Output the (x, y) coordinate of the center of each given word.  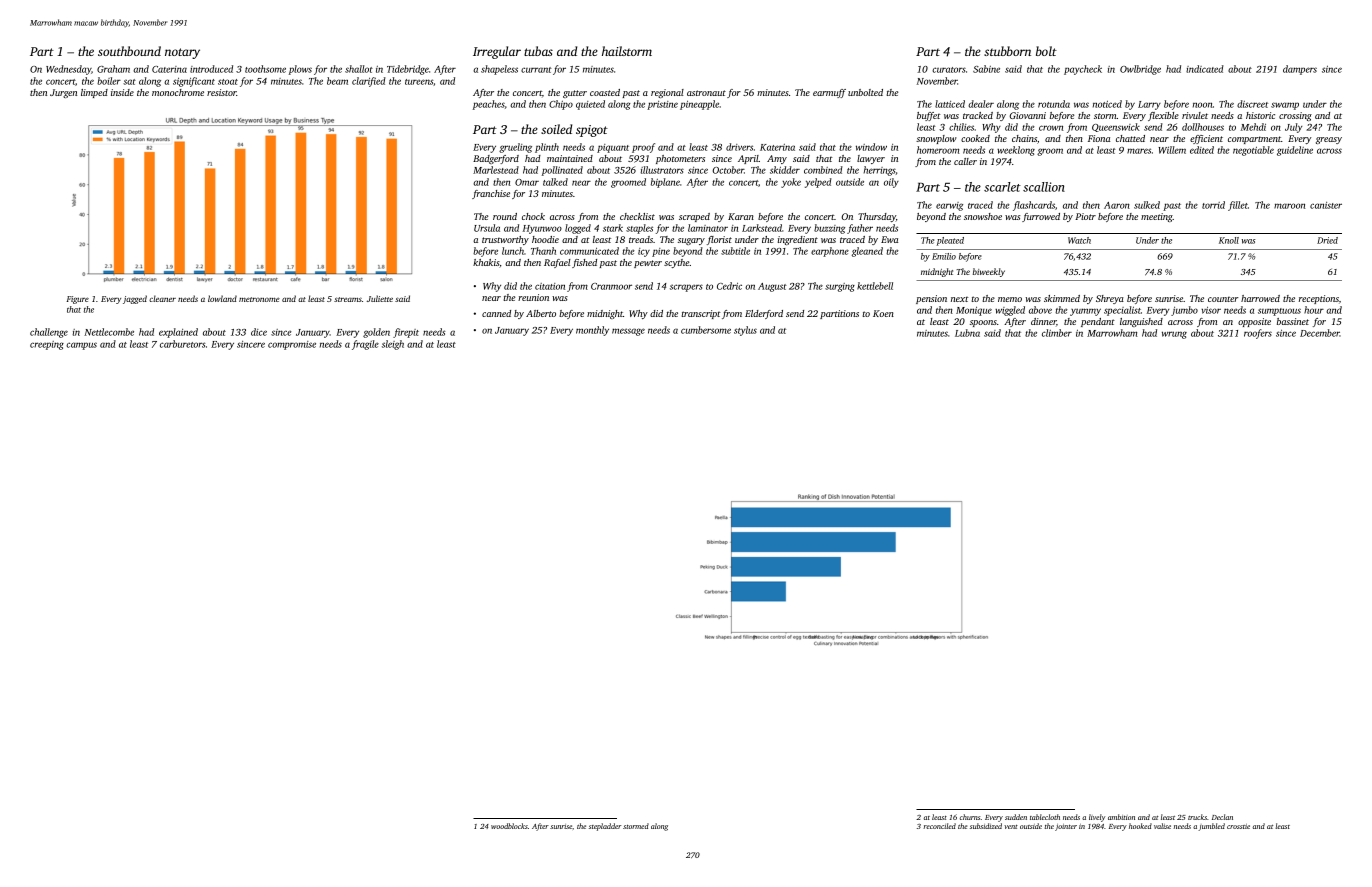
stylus (745, 331)
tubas (538, 51)
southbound (129, 51)
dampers (1300, 70)
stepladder (605, 827)
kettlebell (875, 286)
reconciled (939, 826)
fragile (365, 345)
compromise (292, 345)
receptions (1319, 299)
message (628, 332)
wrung (1174, 335)
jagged (135, 299)
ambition (1121, 817)
